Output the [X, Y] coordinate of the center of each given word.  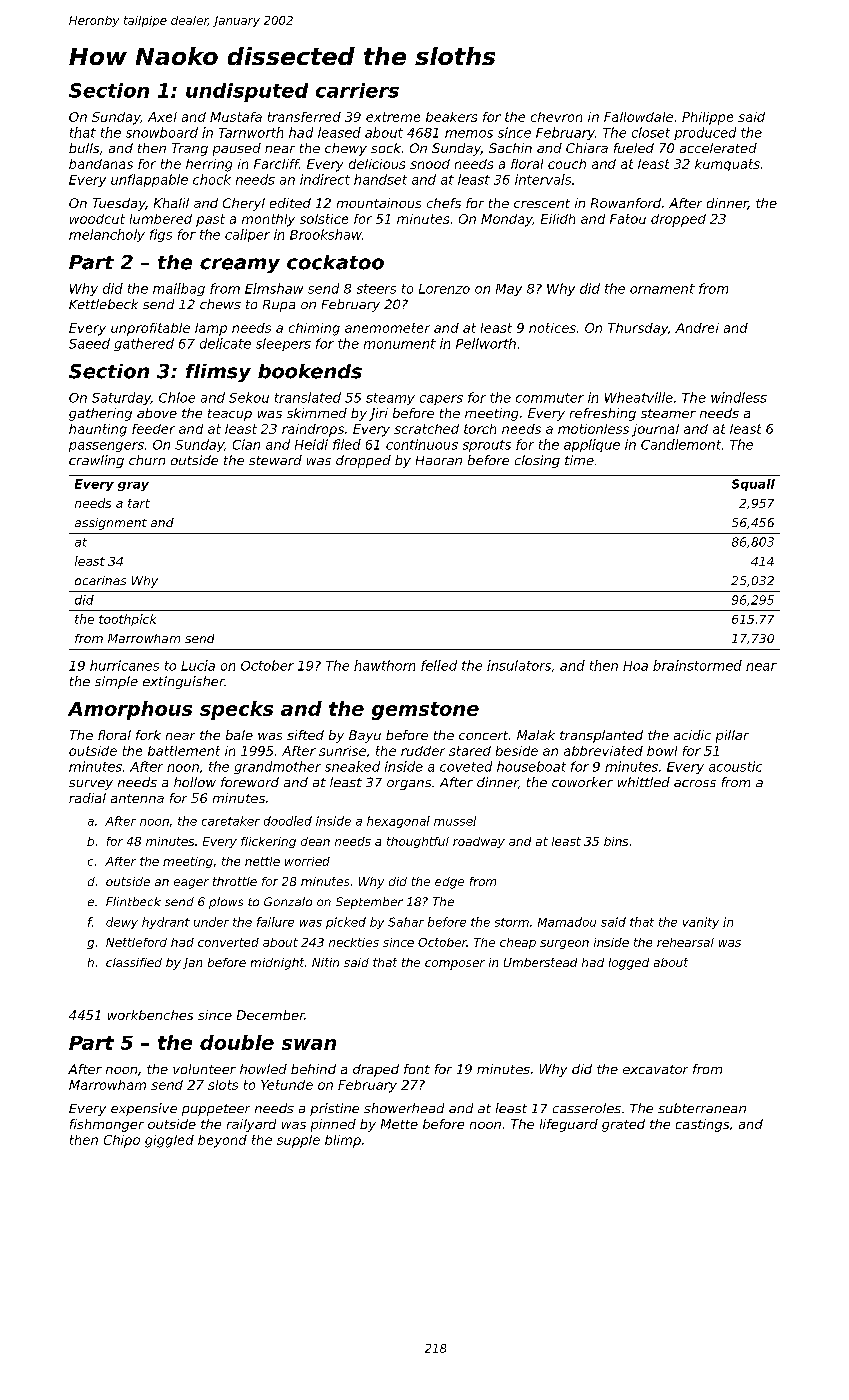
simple [116, 682]
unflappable [149, 180]
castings [702, 1125]
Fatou [628, 219]
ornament [662, 289]
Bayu [365, 736]
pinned [333, 1125]
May [509, 290]
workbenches [150, 1015]
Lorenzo [444, 289]
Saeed [89, 343]
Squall [753, 485]
